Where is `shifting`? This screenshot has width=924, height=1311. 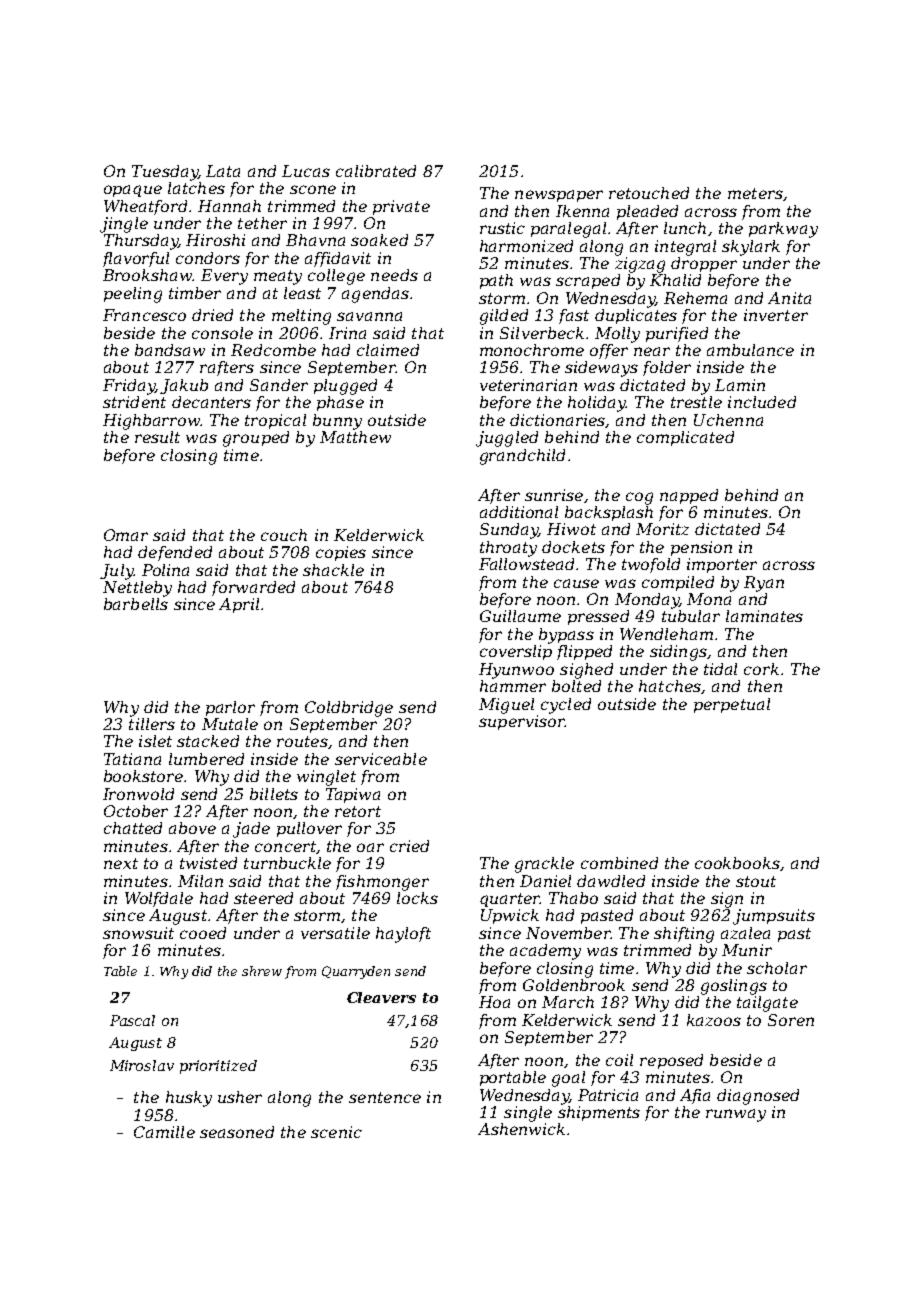
shifting is located at coordinates (684, 935).
